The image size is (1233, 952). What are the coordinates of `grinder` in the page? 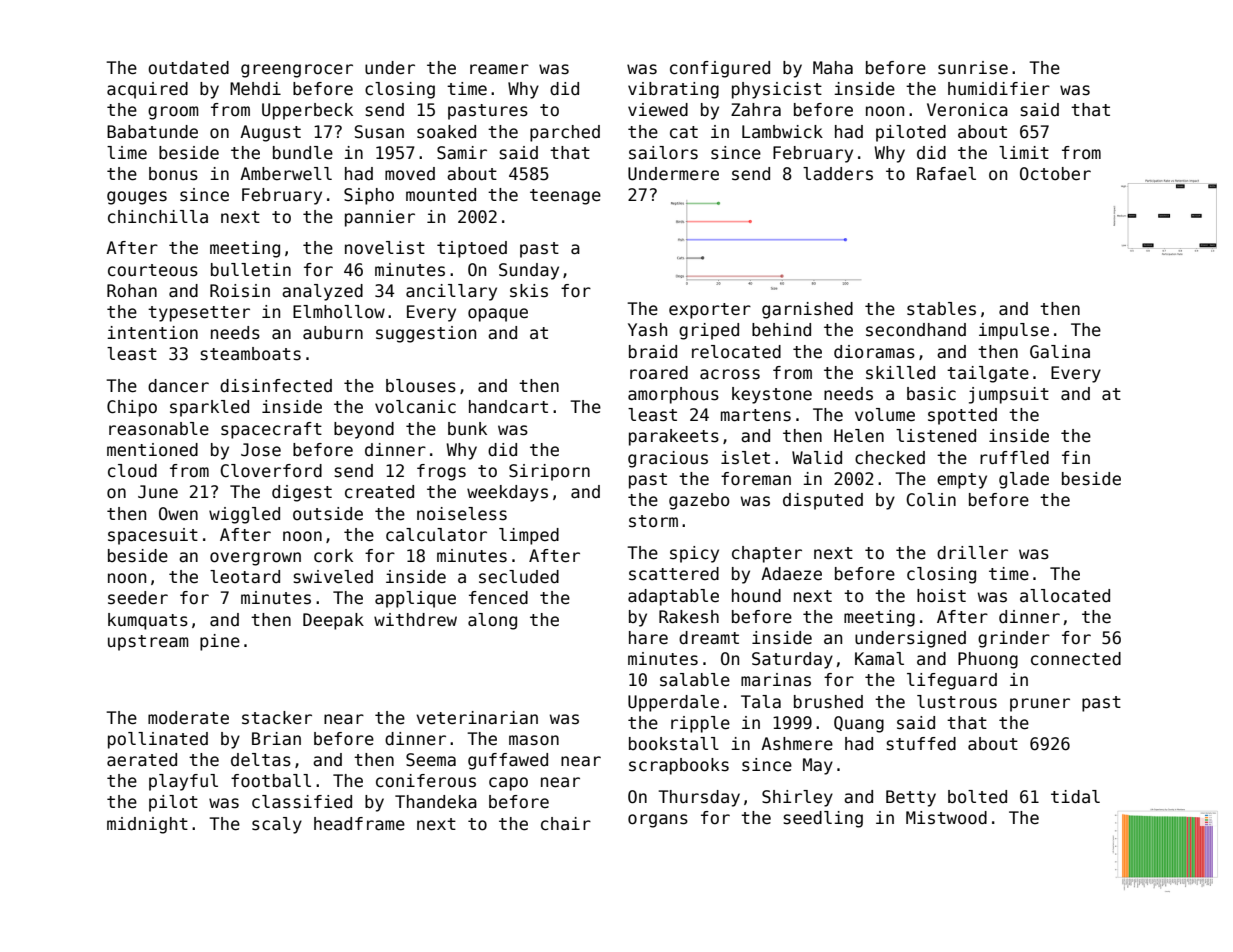 It's located at (1014, 639).
